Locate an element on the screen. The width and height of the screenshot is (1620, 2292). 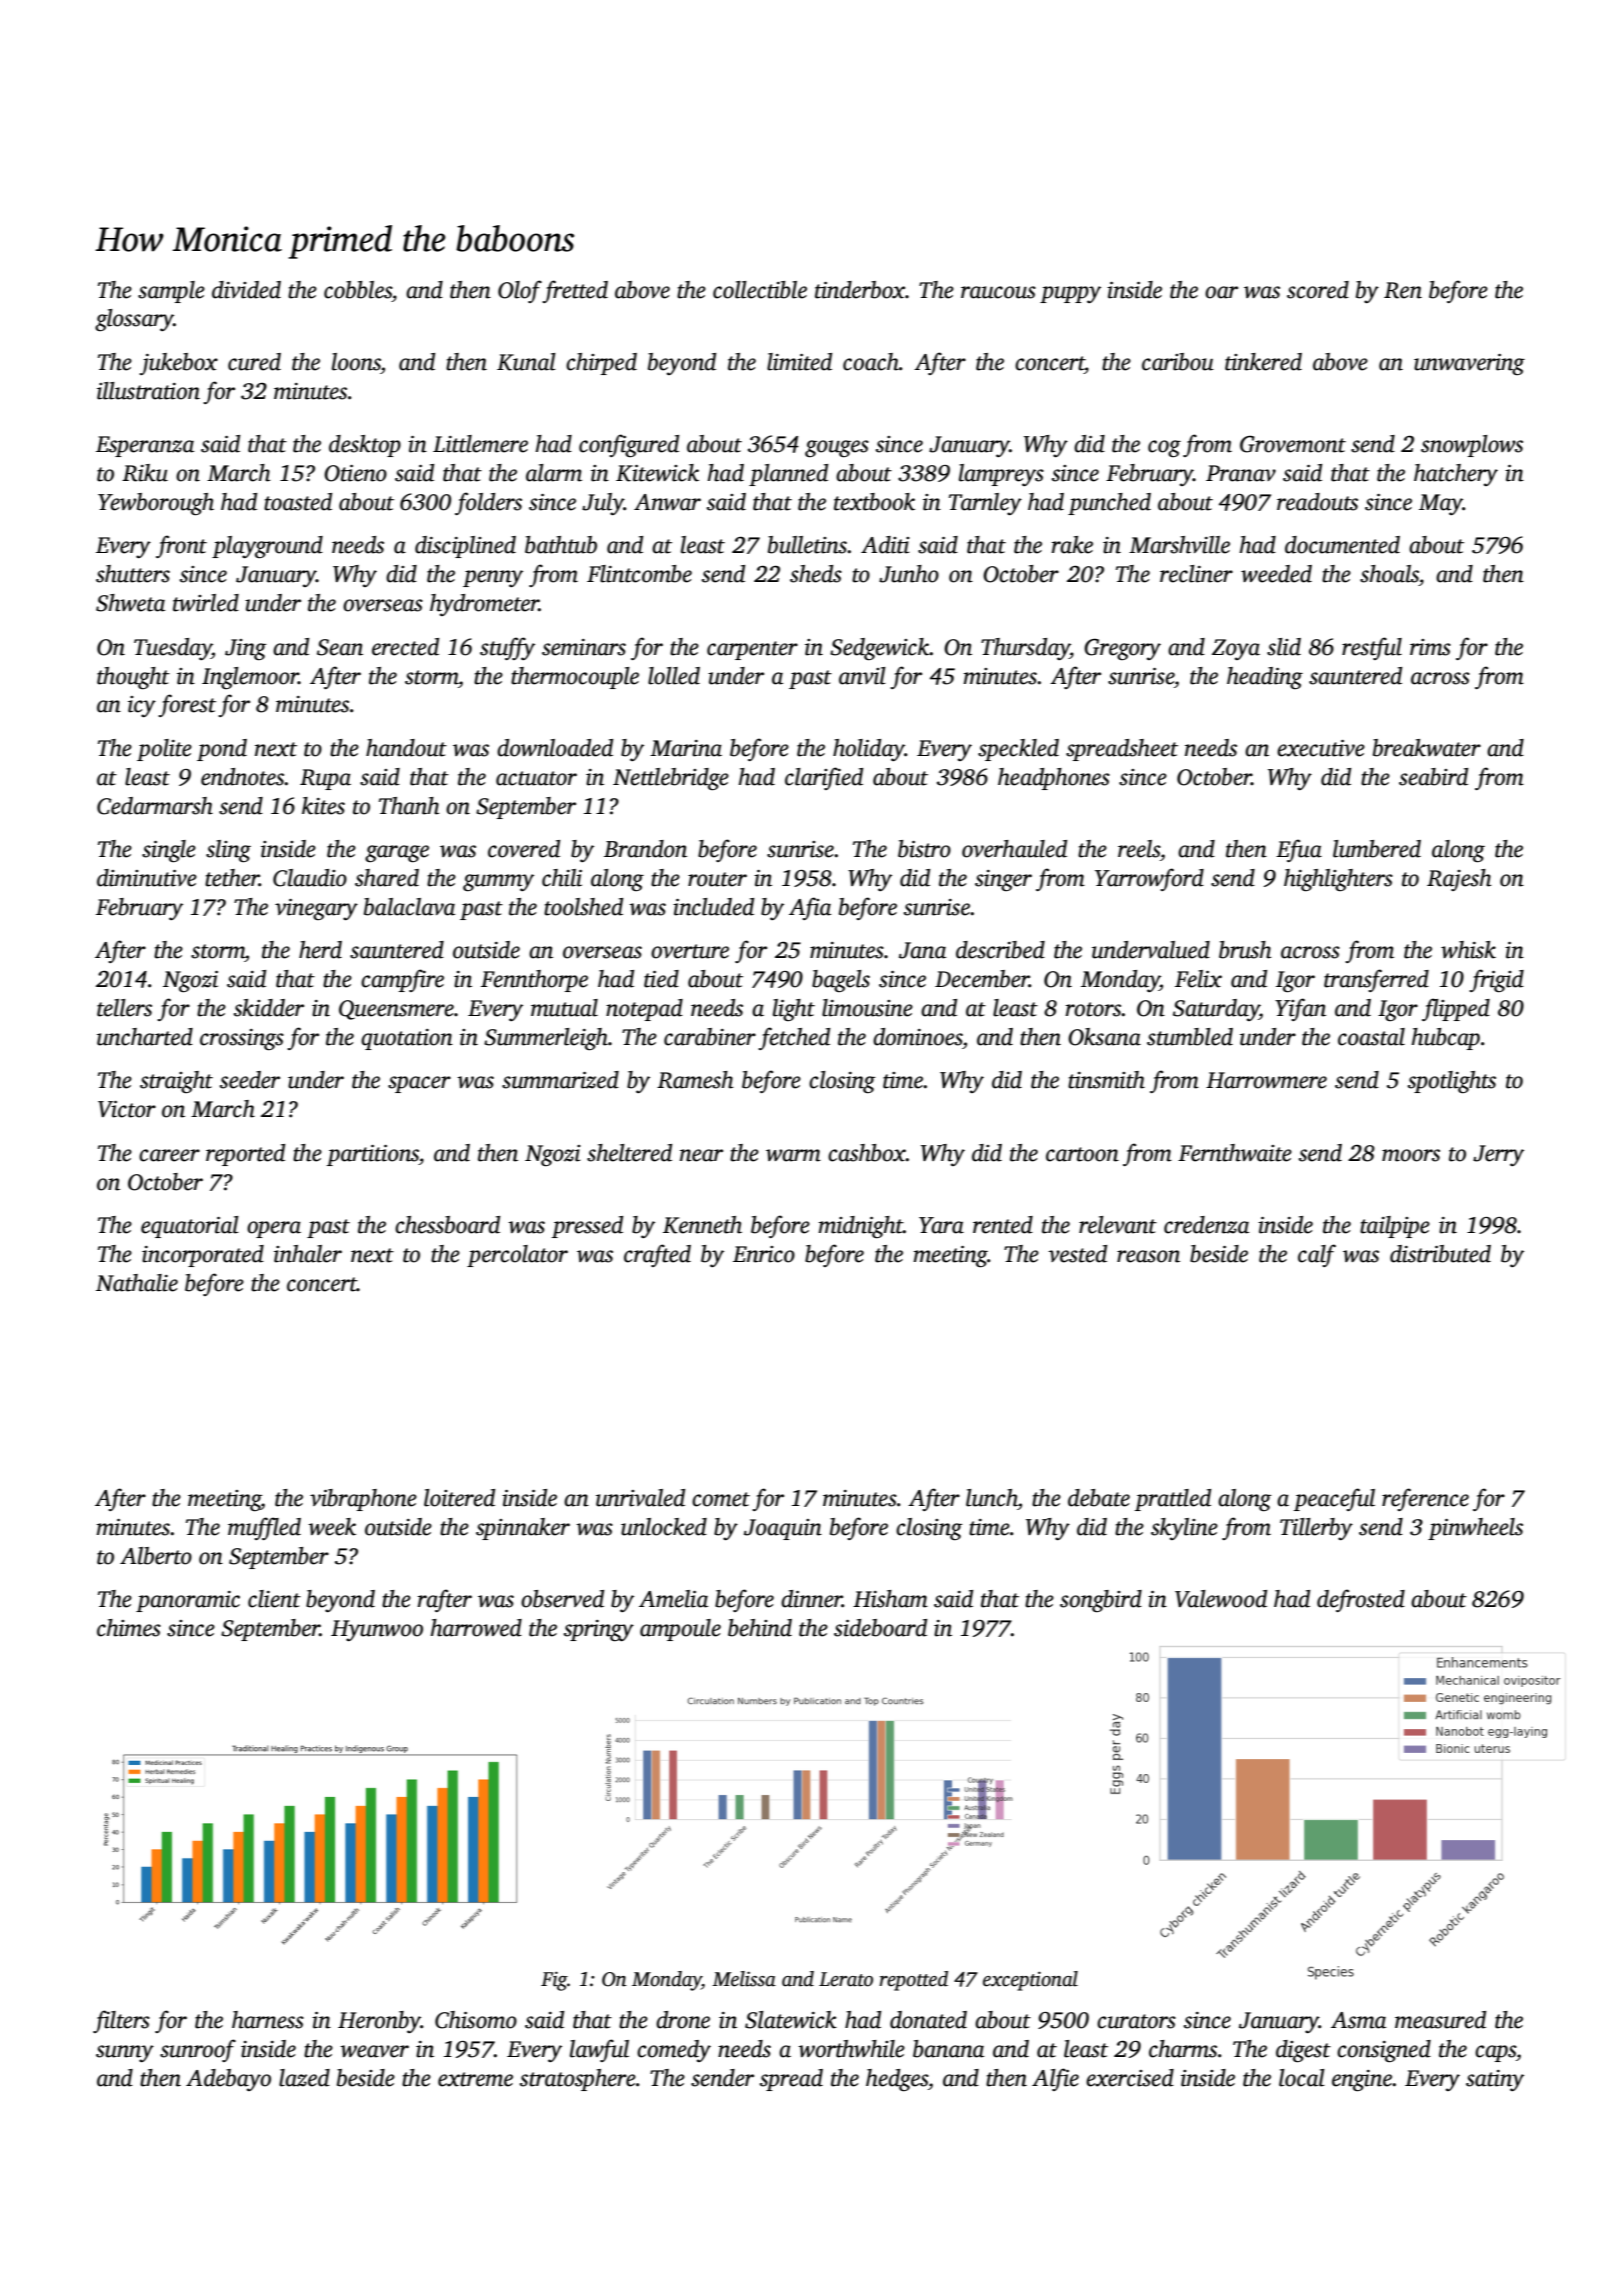
Grovemont is located at coordinates (1293, 444).
